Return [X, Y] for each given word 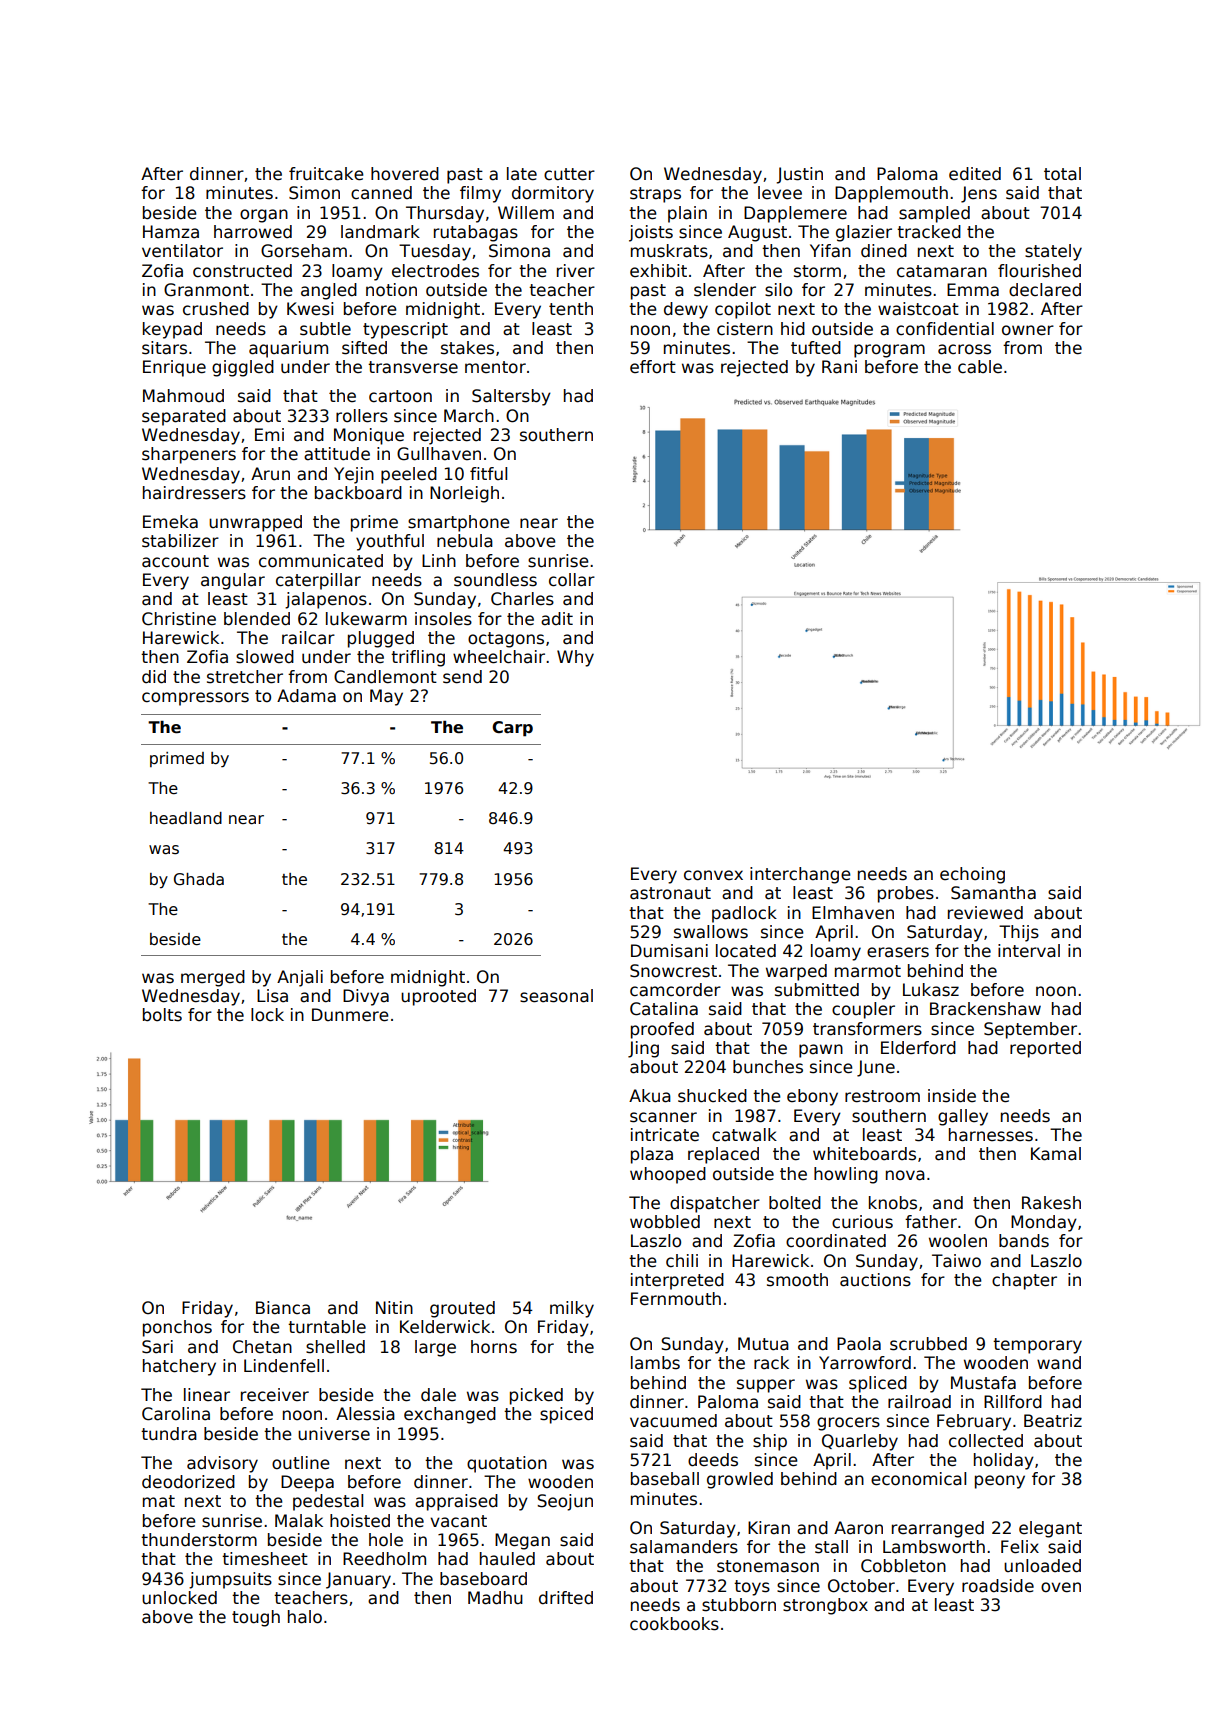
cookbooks [674, 1624]
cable [980, 367]
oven [1061, 1587]
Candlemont [385, 677]
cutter [569, 174]
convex [713, 875]
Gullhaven [439, 454]
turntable [327, 1327]
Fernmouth [676, 1299]
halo [305, 1617]
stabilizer [180, 541]
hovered [405, 174]
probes [906, 894]
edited [975, 174]
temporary [1037, 1346]
